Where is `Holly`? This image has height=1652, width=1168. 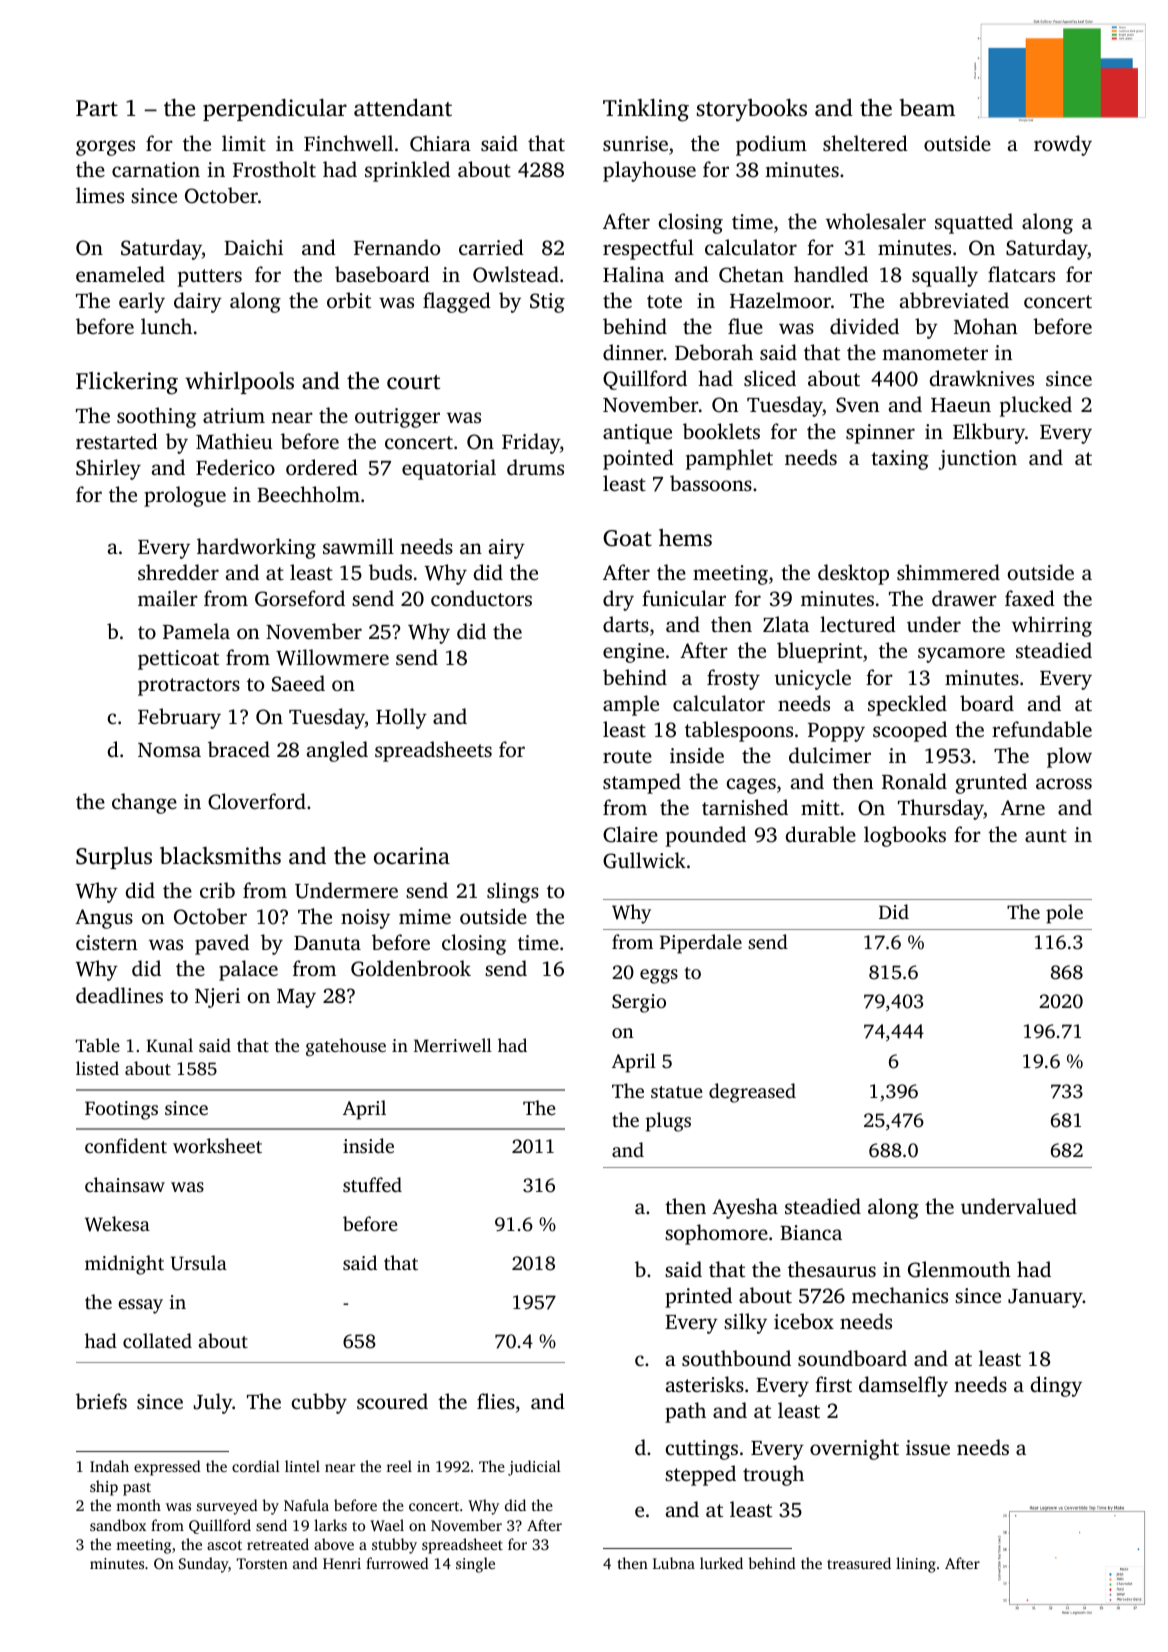
Holly is located at coordinates (401, 718).
